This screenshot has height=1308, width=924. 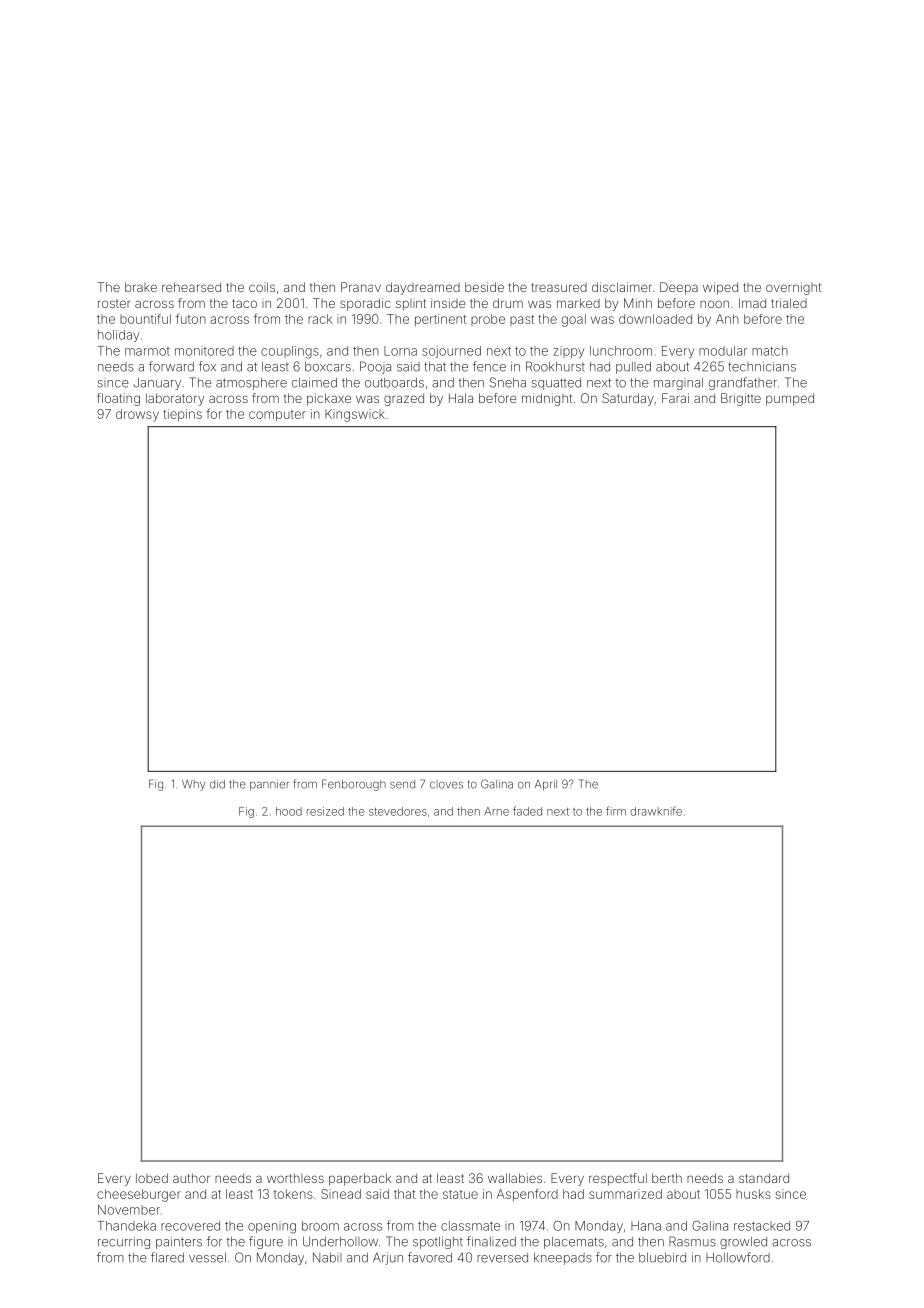 I want to click on worthless, so click(x=295, y=1178).
